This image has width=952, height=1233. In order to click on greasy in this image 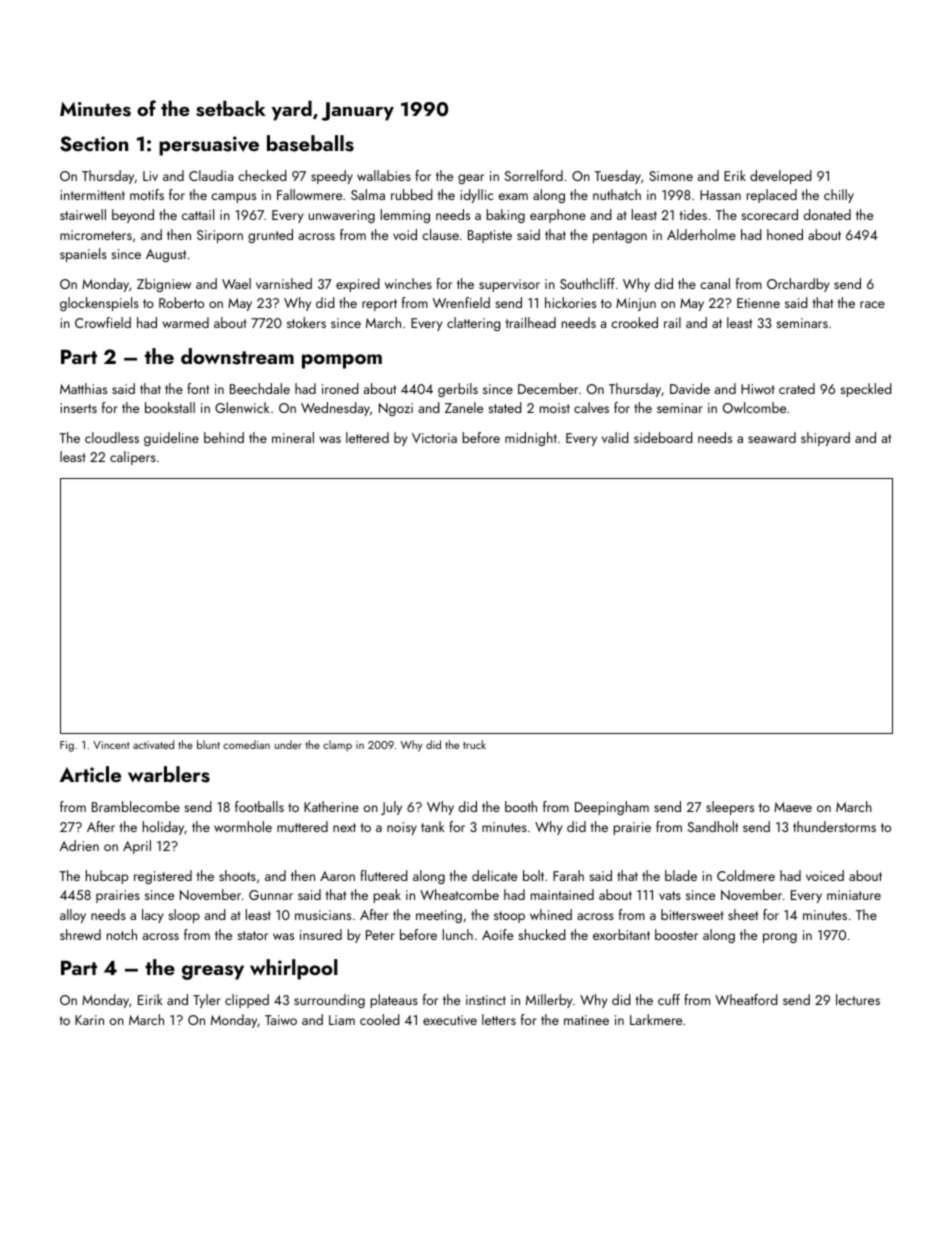, I will do `click(213, 972)`.
